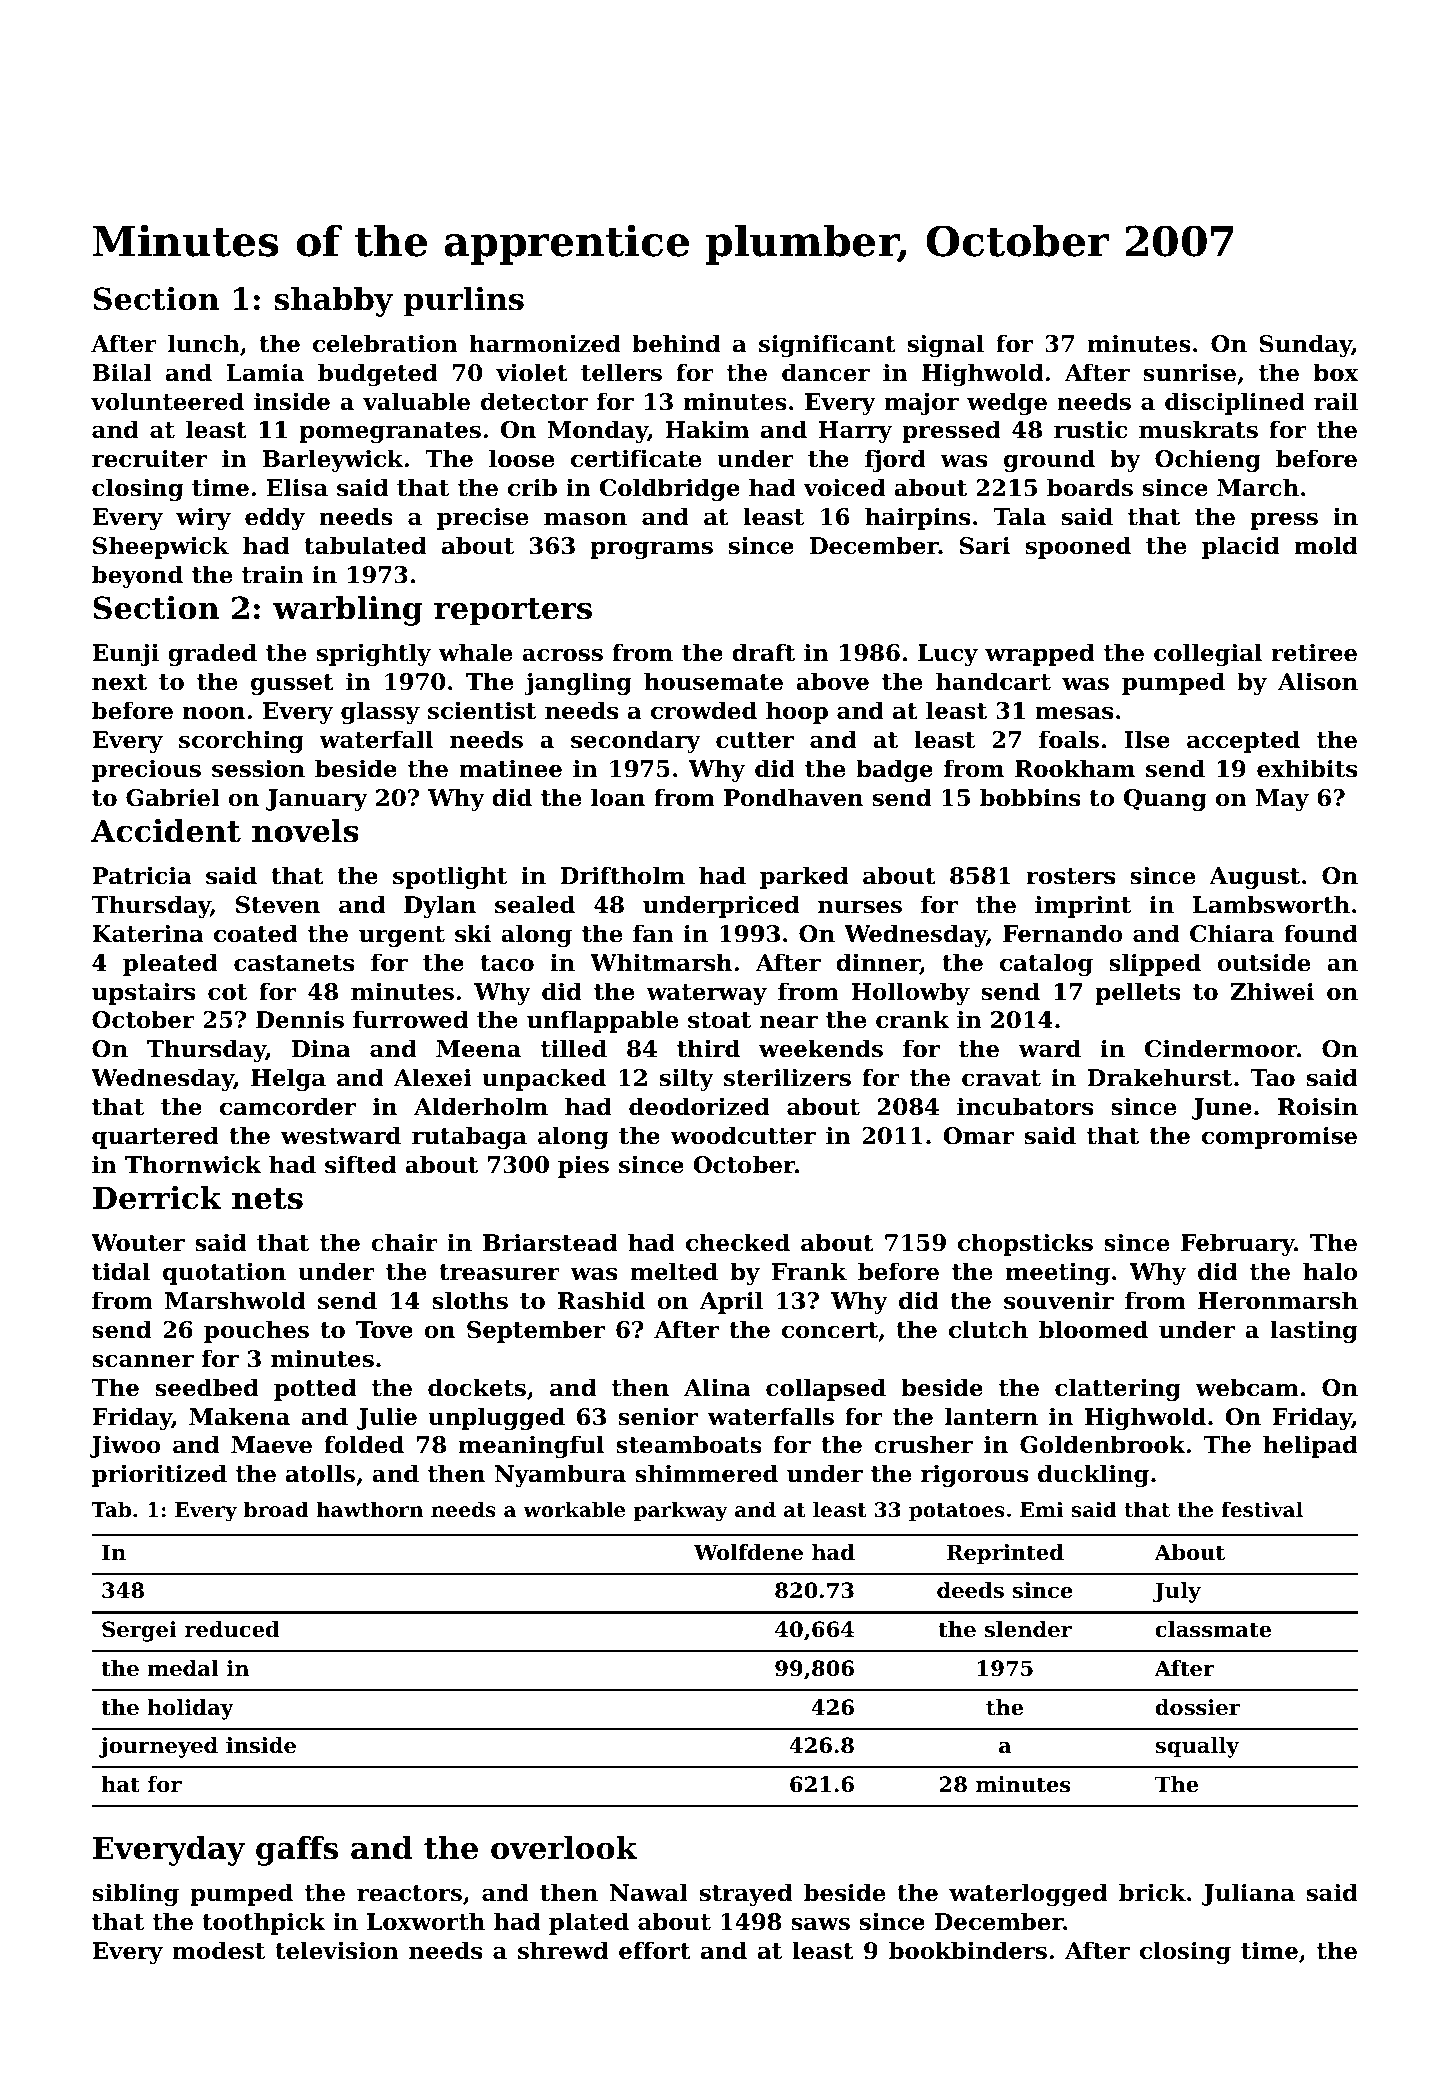 This image has height=2100, width=1450. What do you see at coordinates (333, 302) in the image?
I see `shabby` at bounding box center [333, 302].
